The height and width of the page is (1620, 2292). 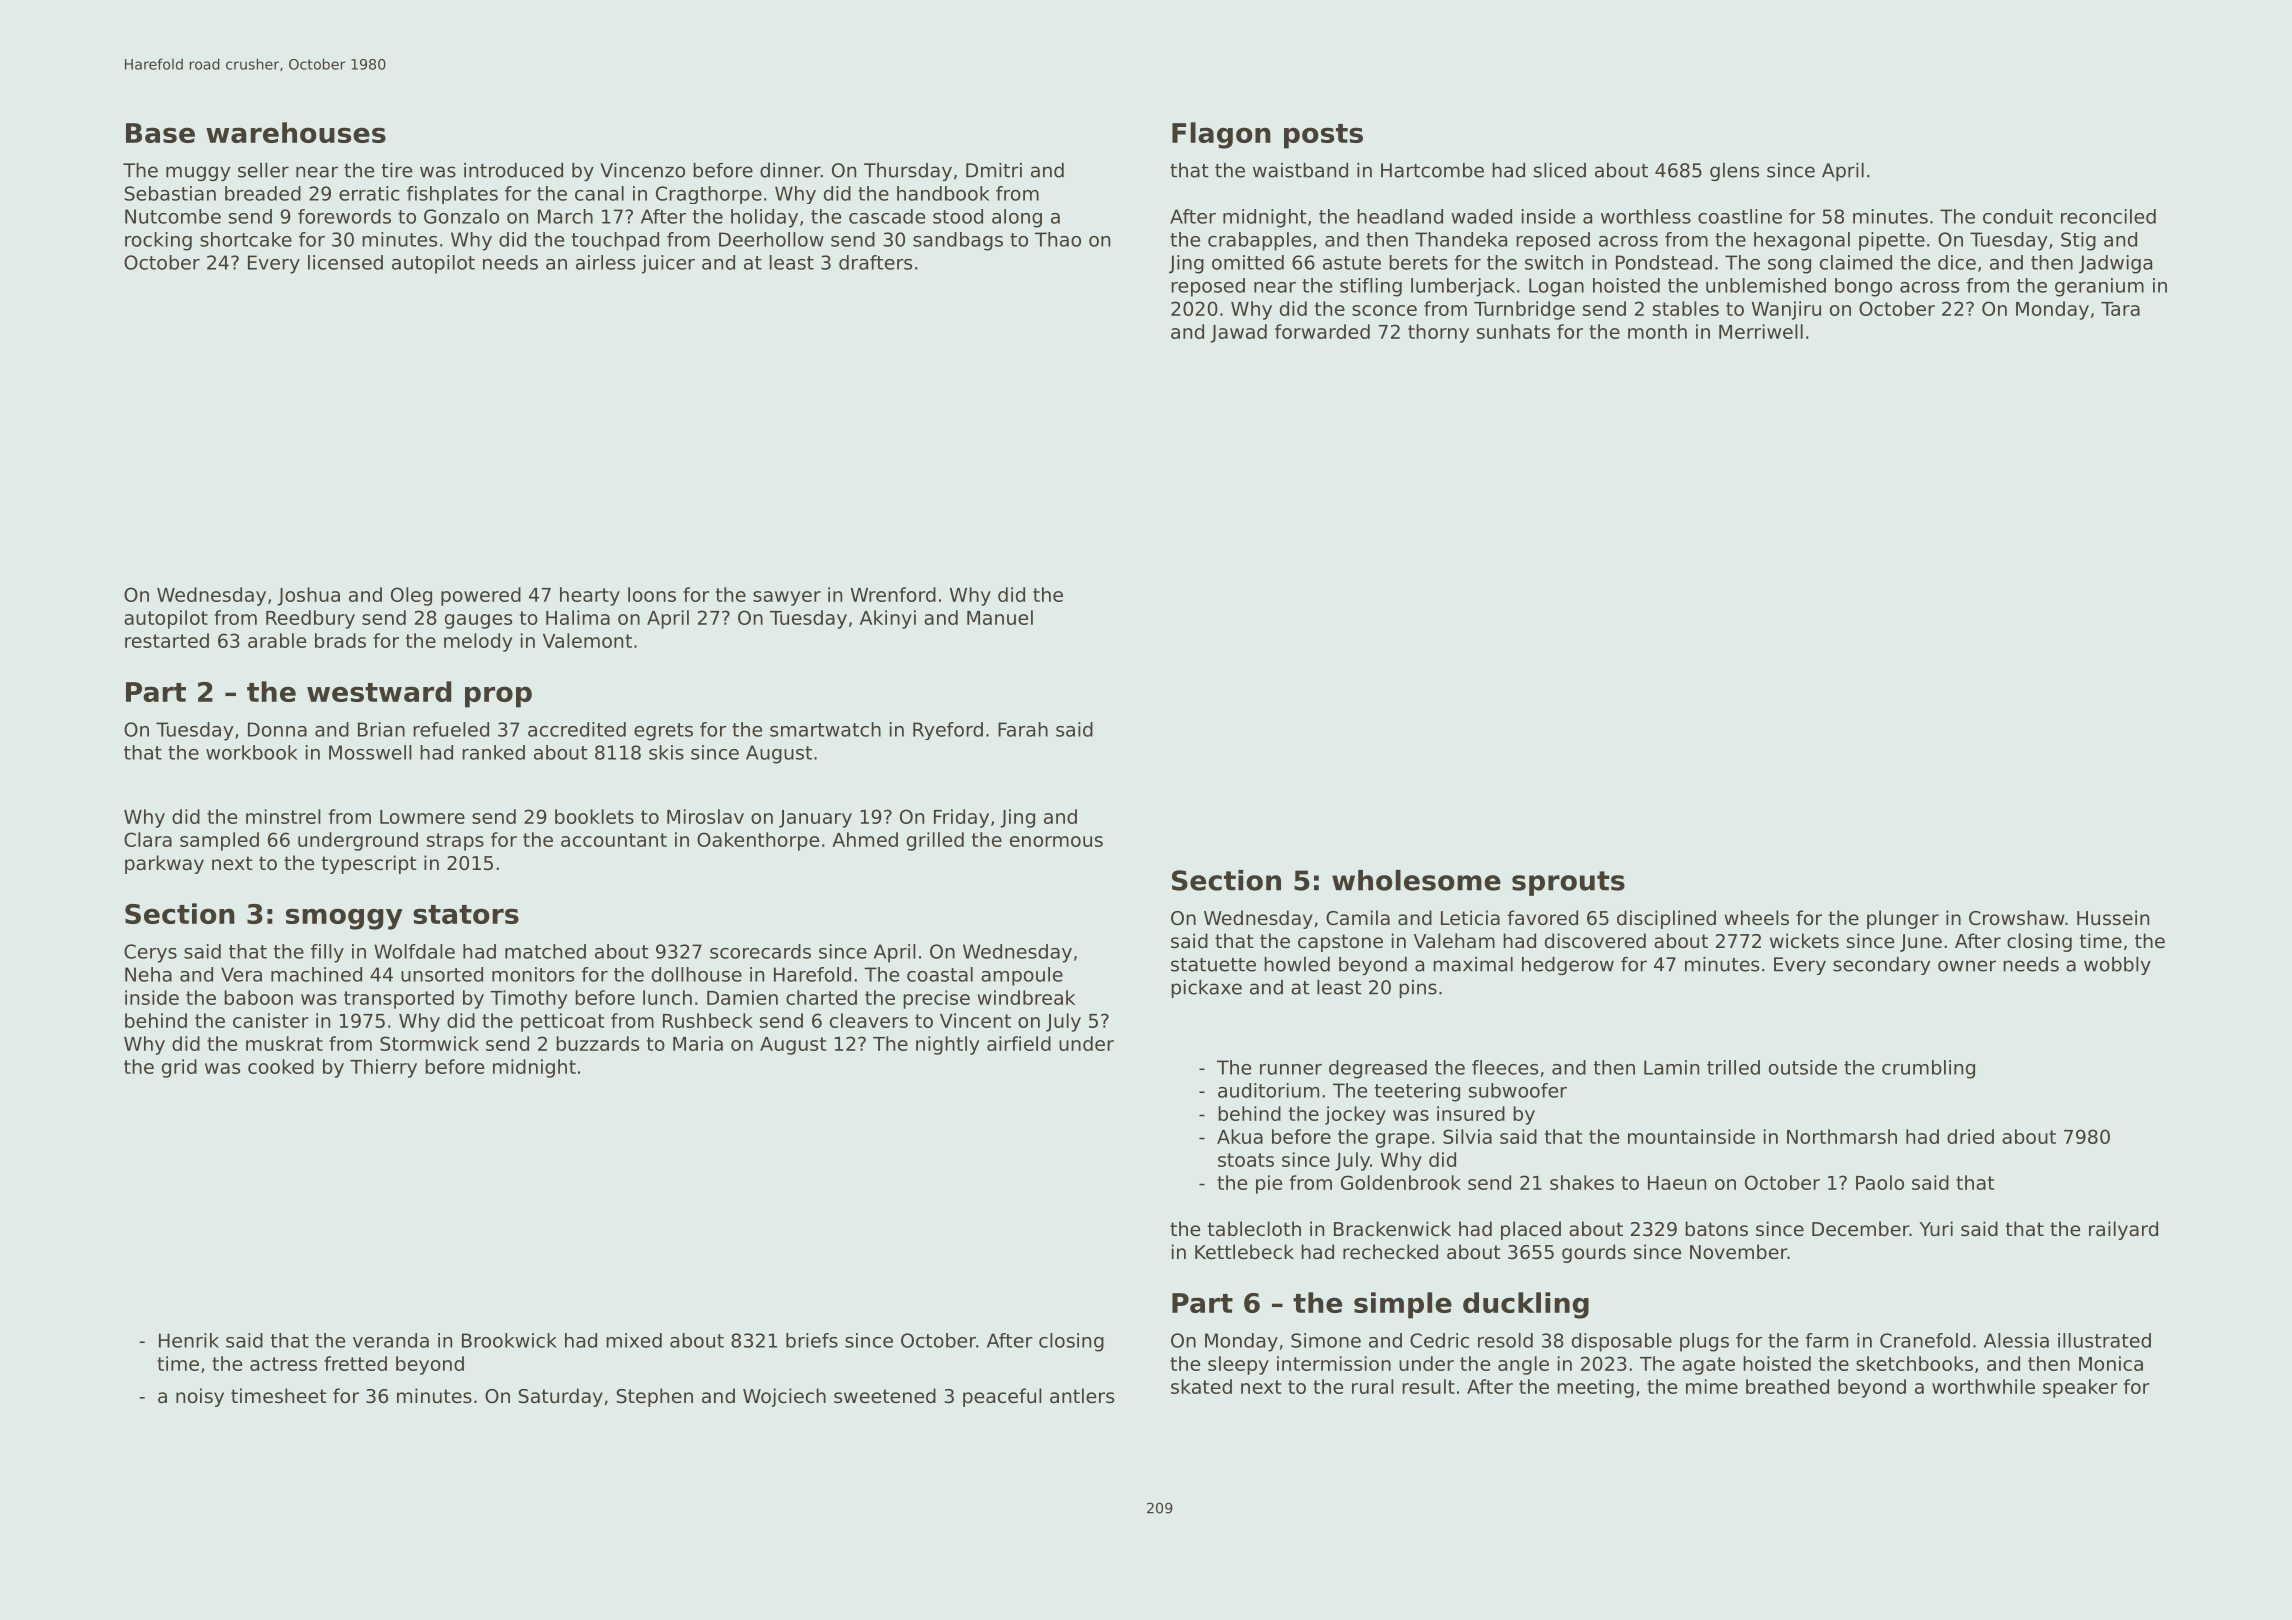 What do you see at coordinates (1928, 1069) in the page?
I see `crumbling` at bounding box center [1928, 1069].
